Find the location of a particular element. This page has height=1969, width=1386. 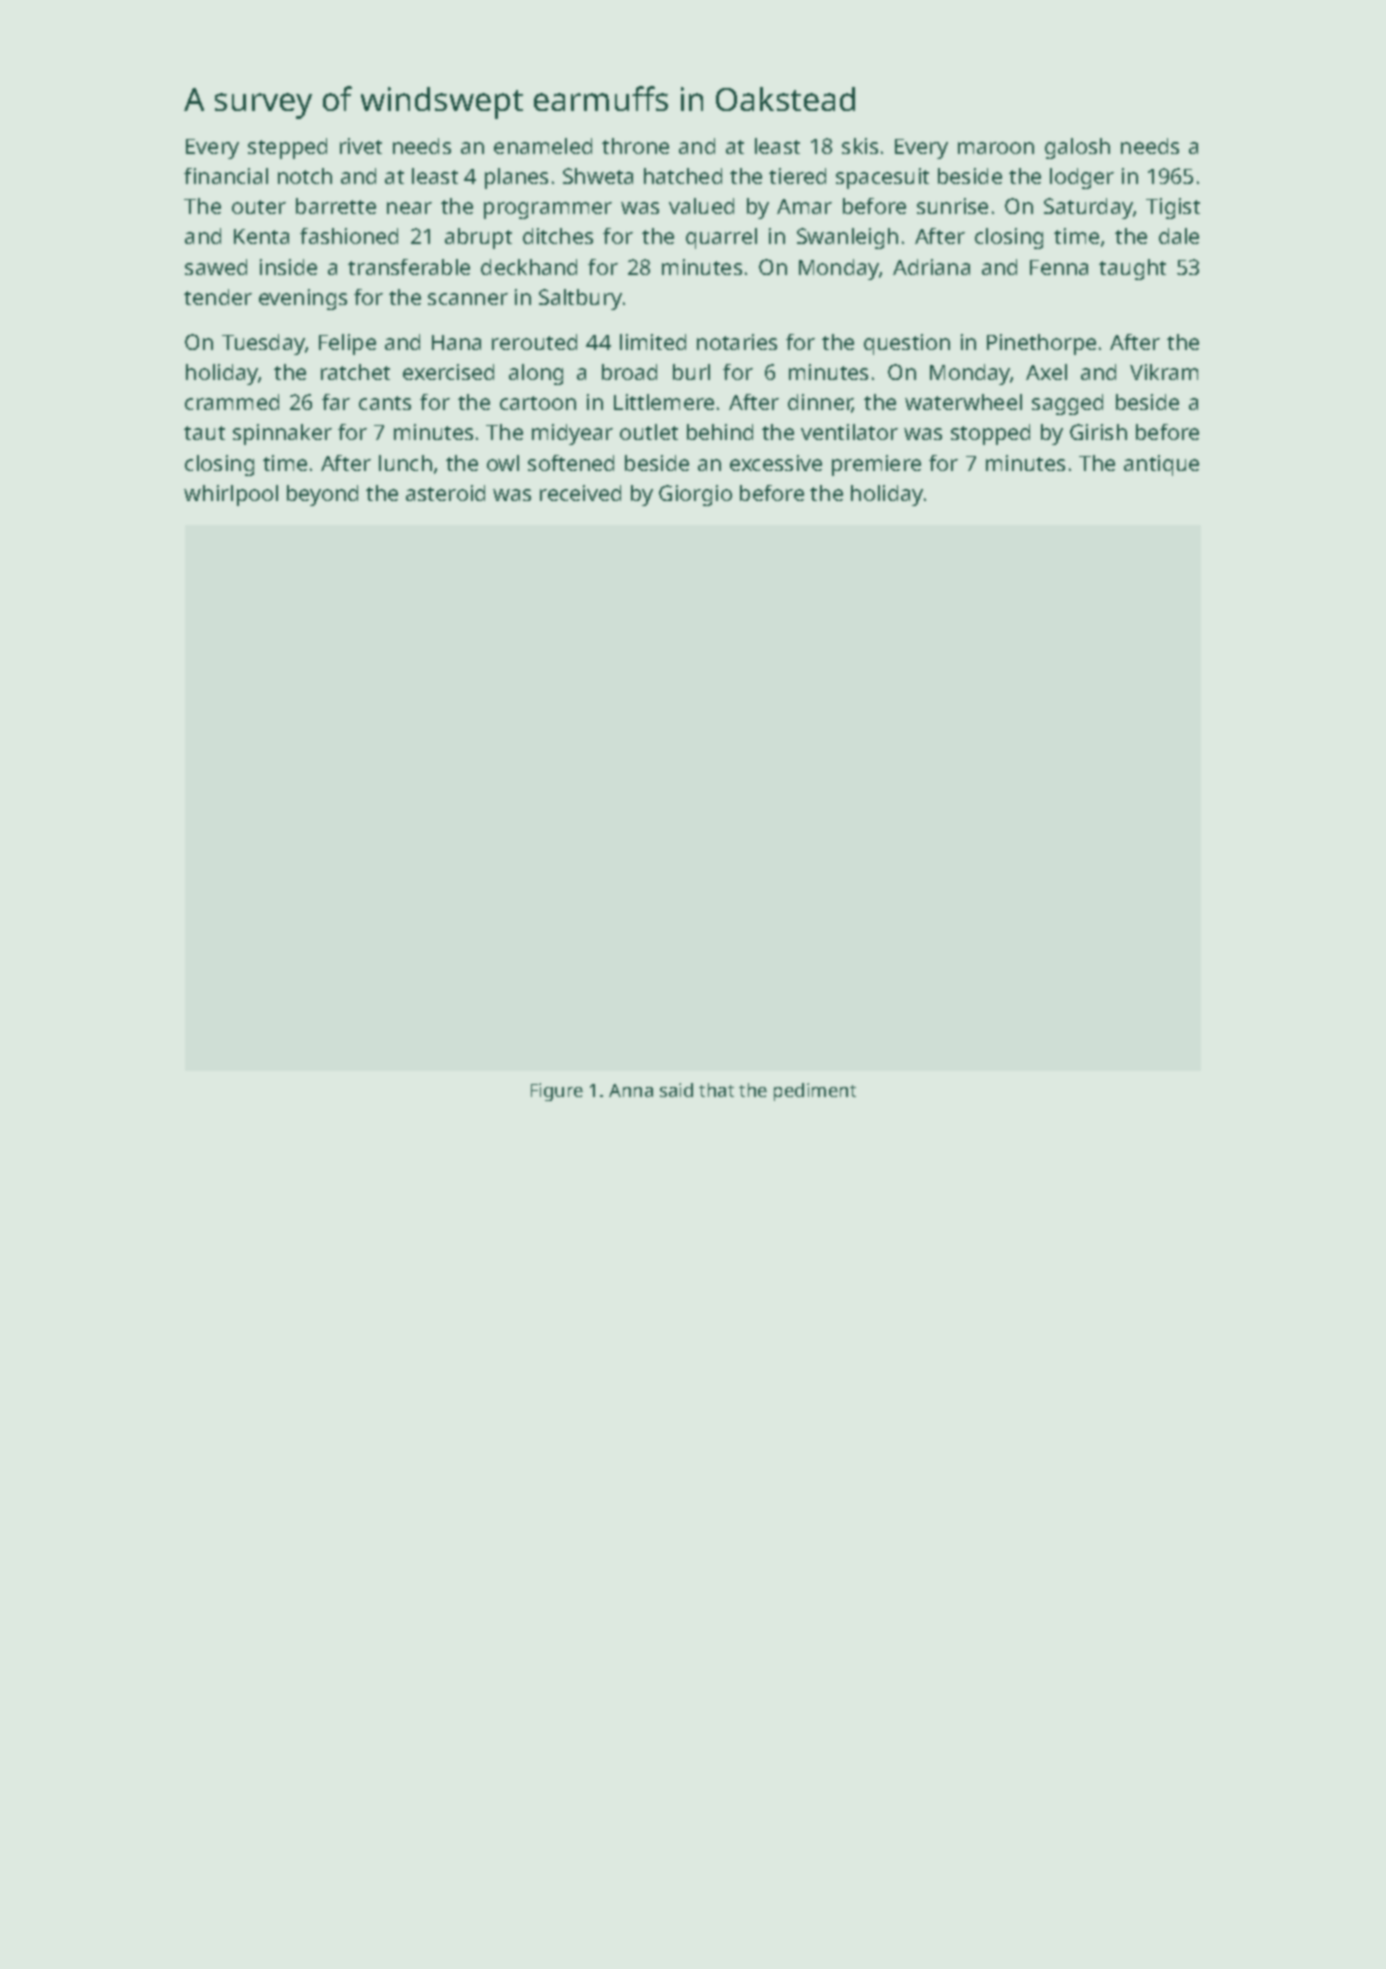

beyond is located at coordinates (322, 495).
